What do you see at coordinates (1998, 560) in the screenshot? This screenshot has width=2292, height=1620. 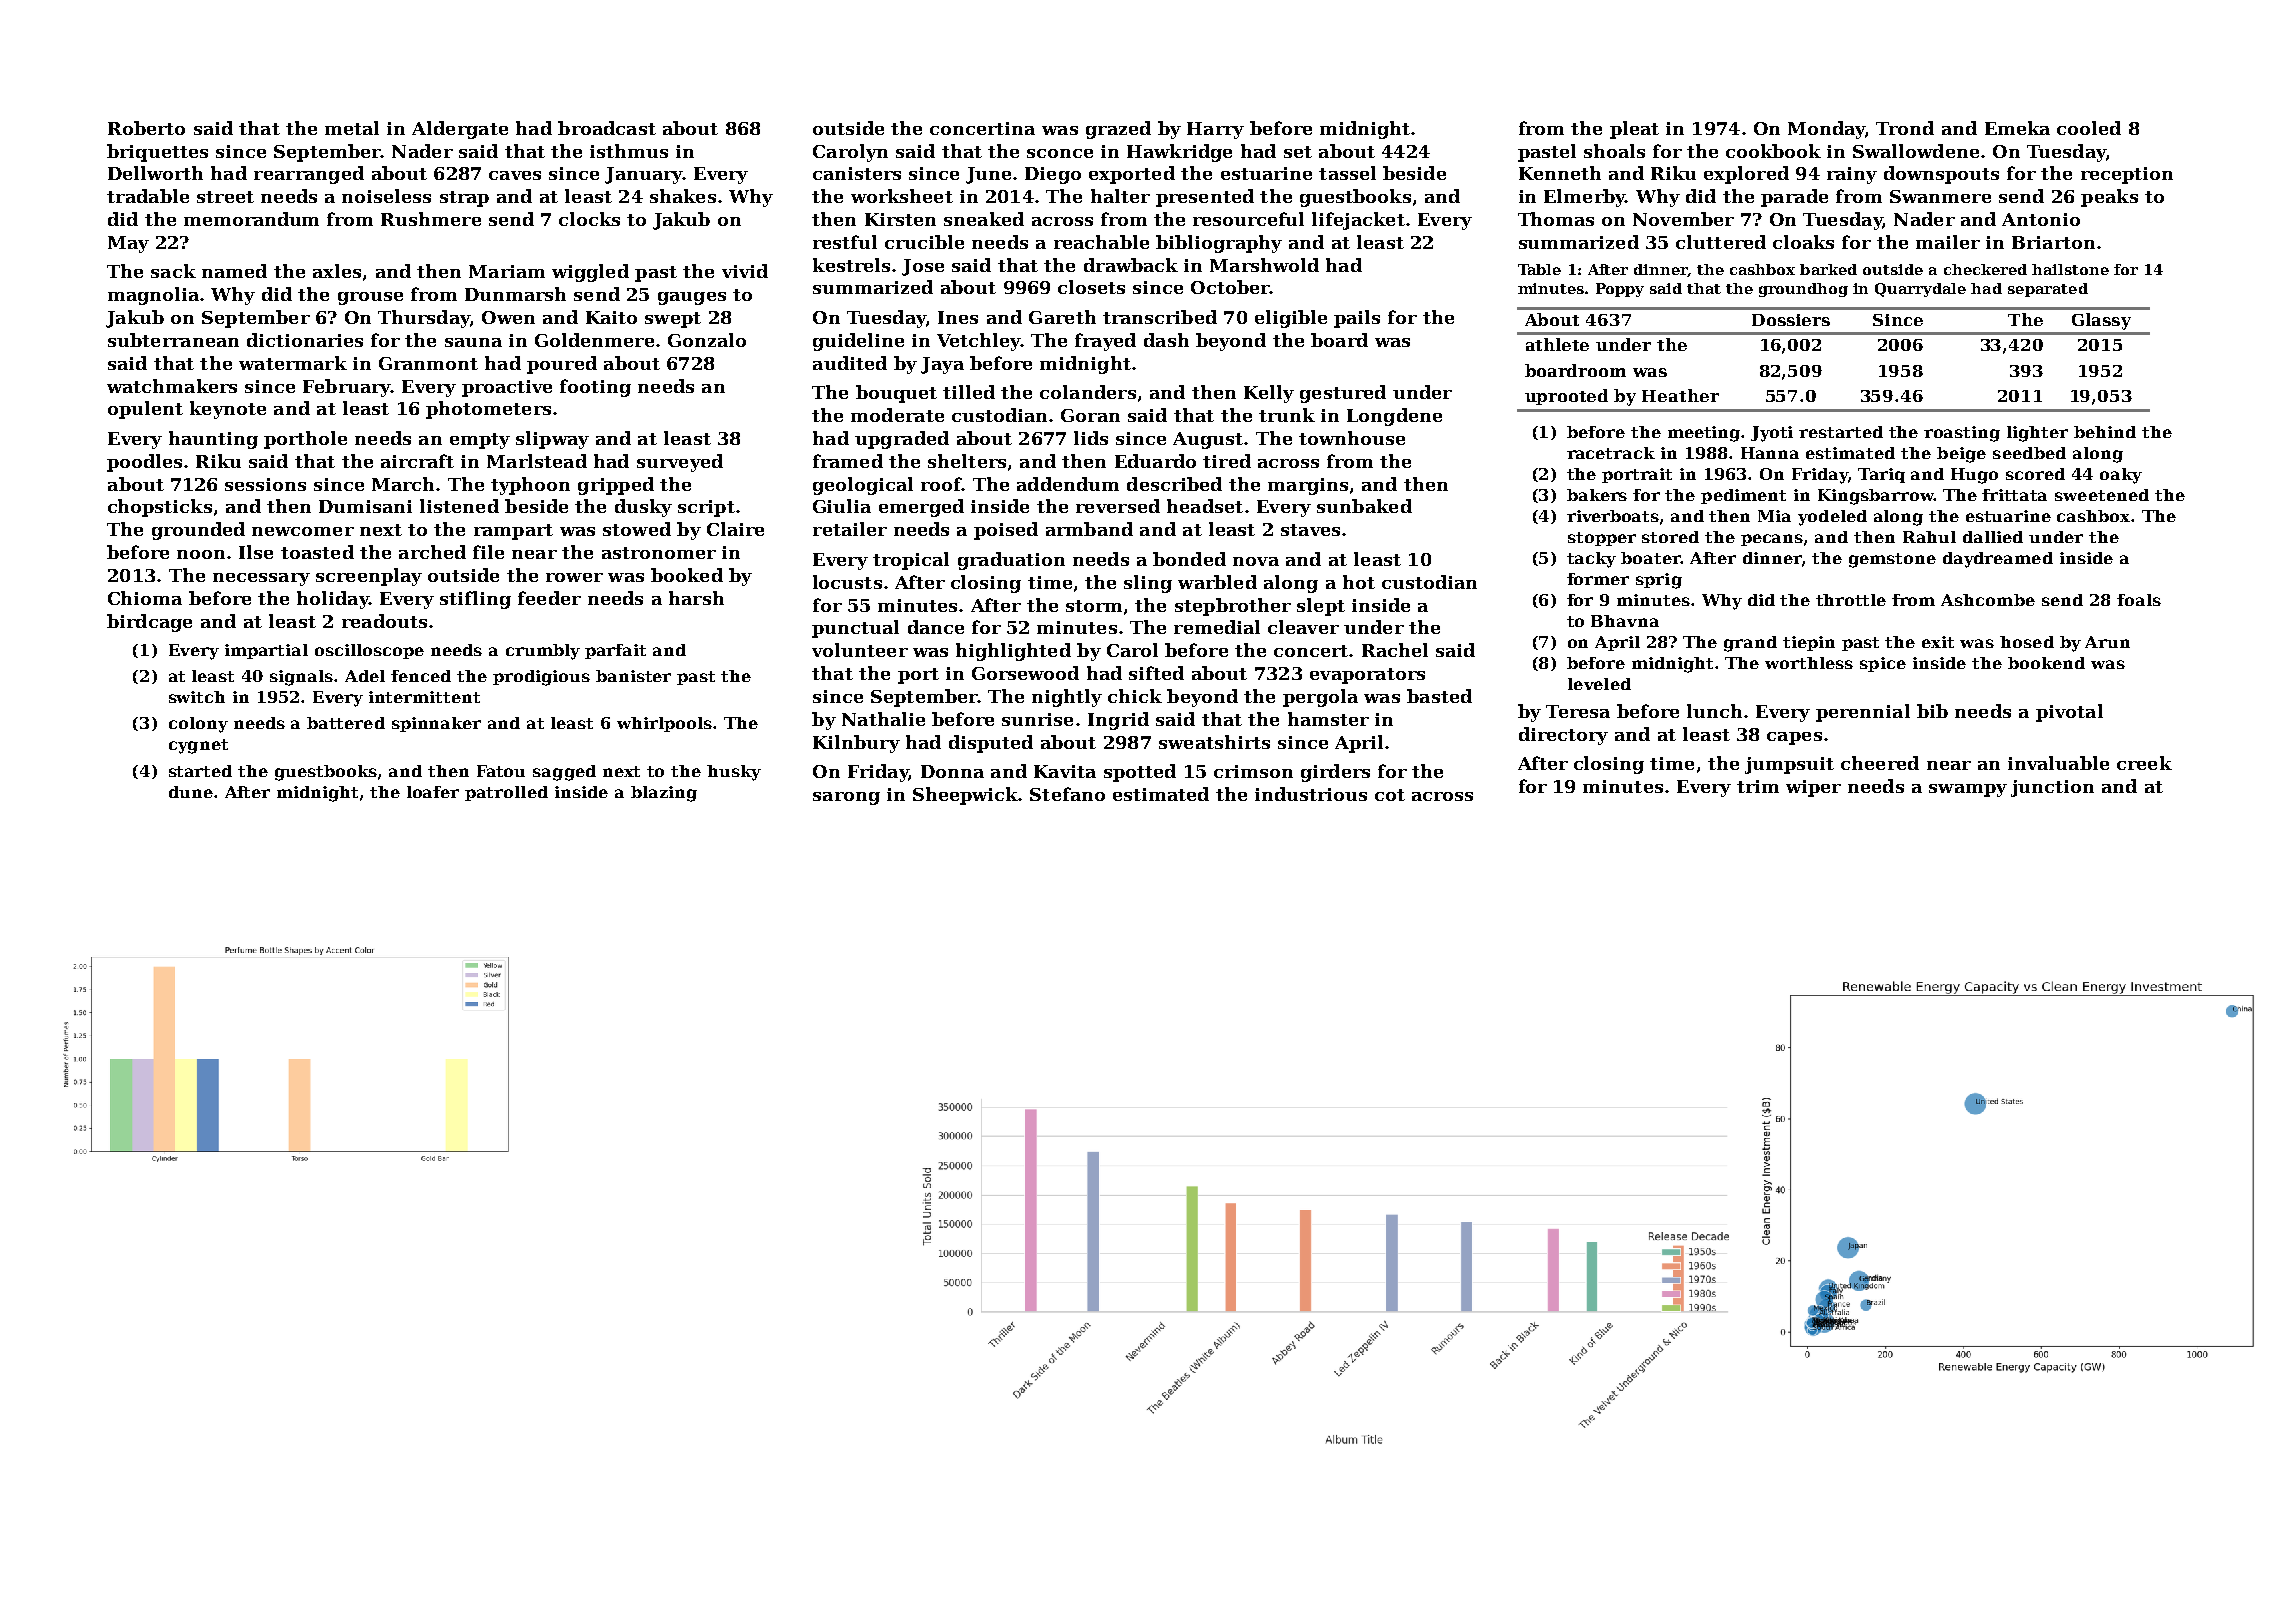 I see `daydreamed` at bounding box center [1998, 560].
